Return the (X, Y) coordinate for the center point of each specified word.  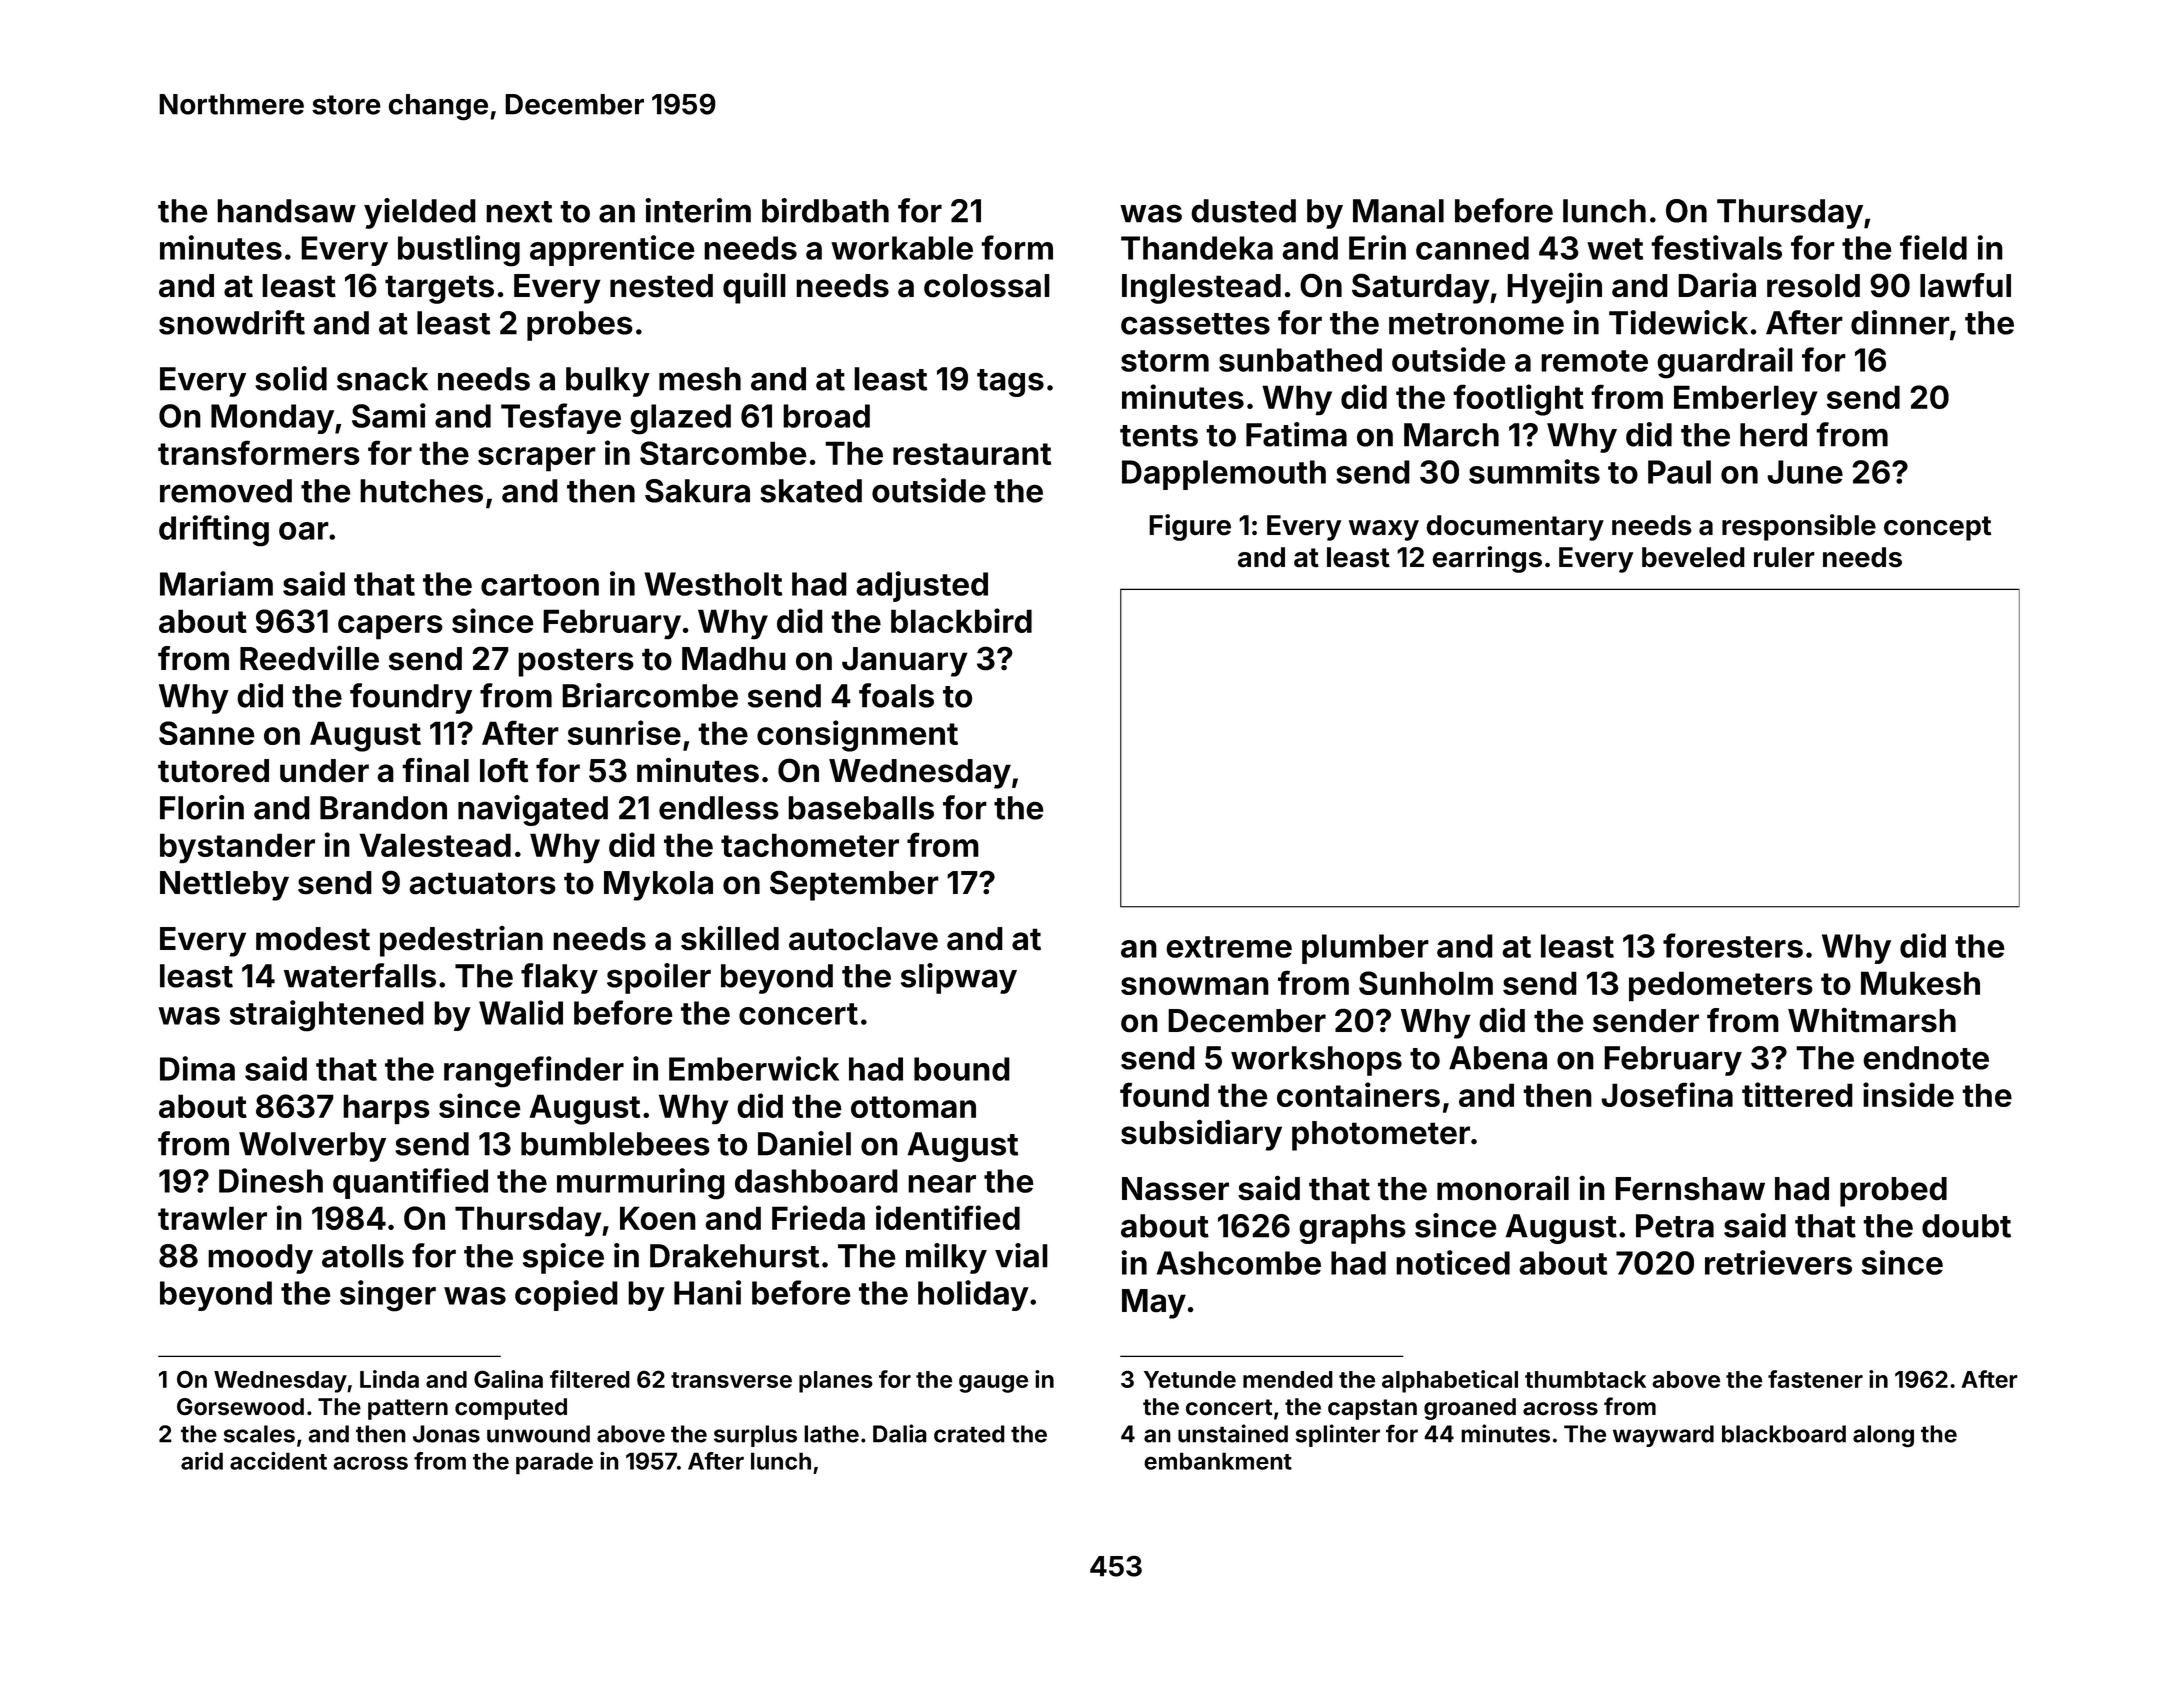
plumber (1365, 949)
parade (554, 1463)
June (1805, 472)
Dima (197, 1068)
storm (1165, 361)
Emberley (1745, 400)
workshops (1316, 1061)
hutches (421, 491)
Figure (1190, 527)
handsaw (286, 211)
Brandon (383, 808)
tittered (1797, 1094)
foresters (1733, 945)
